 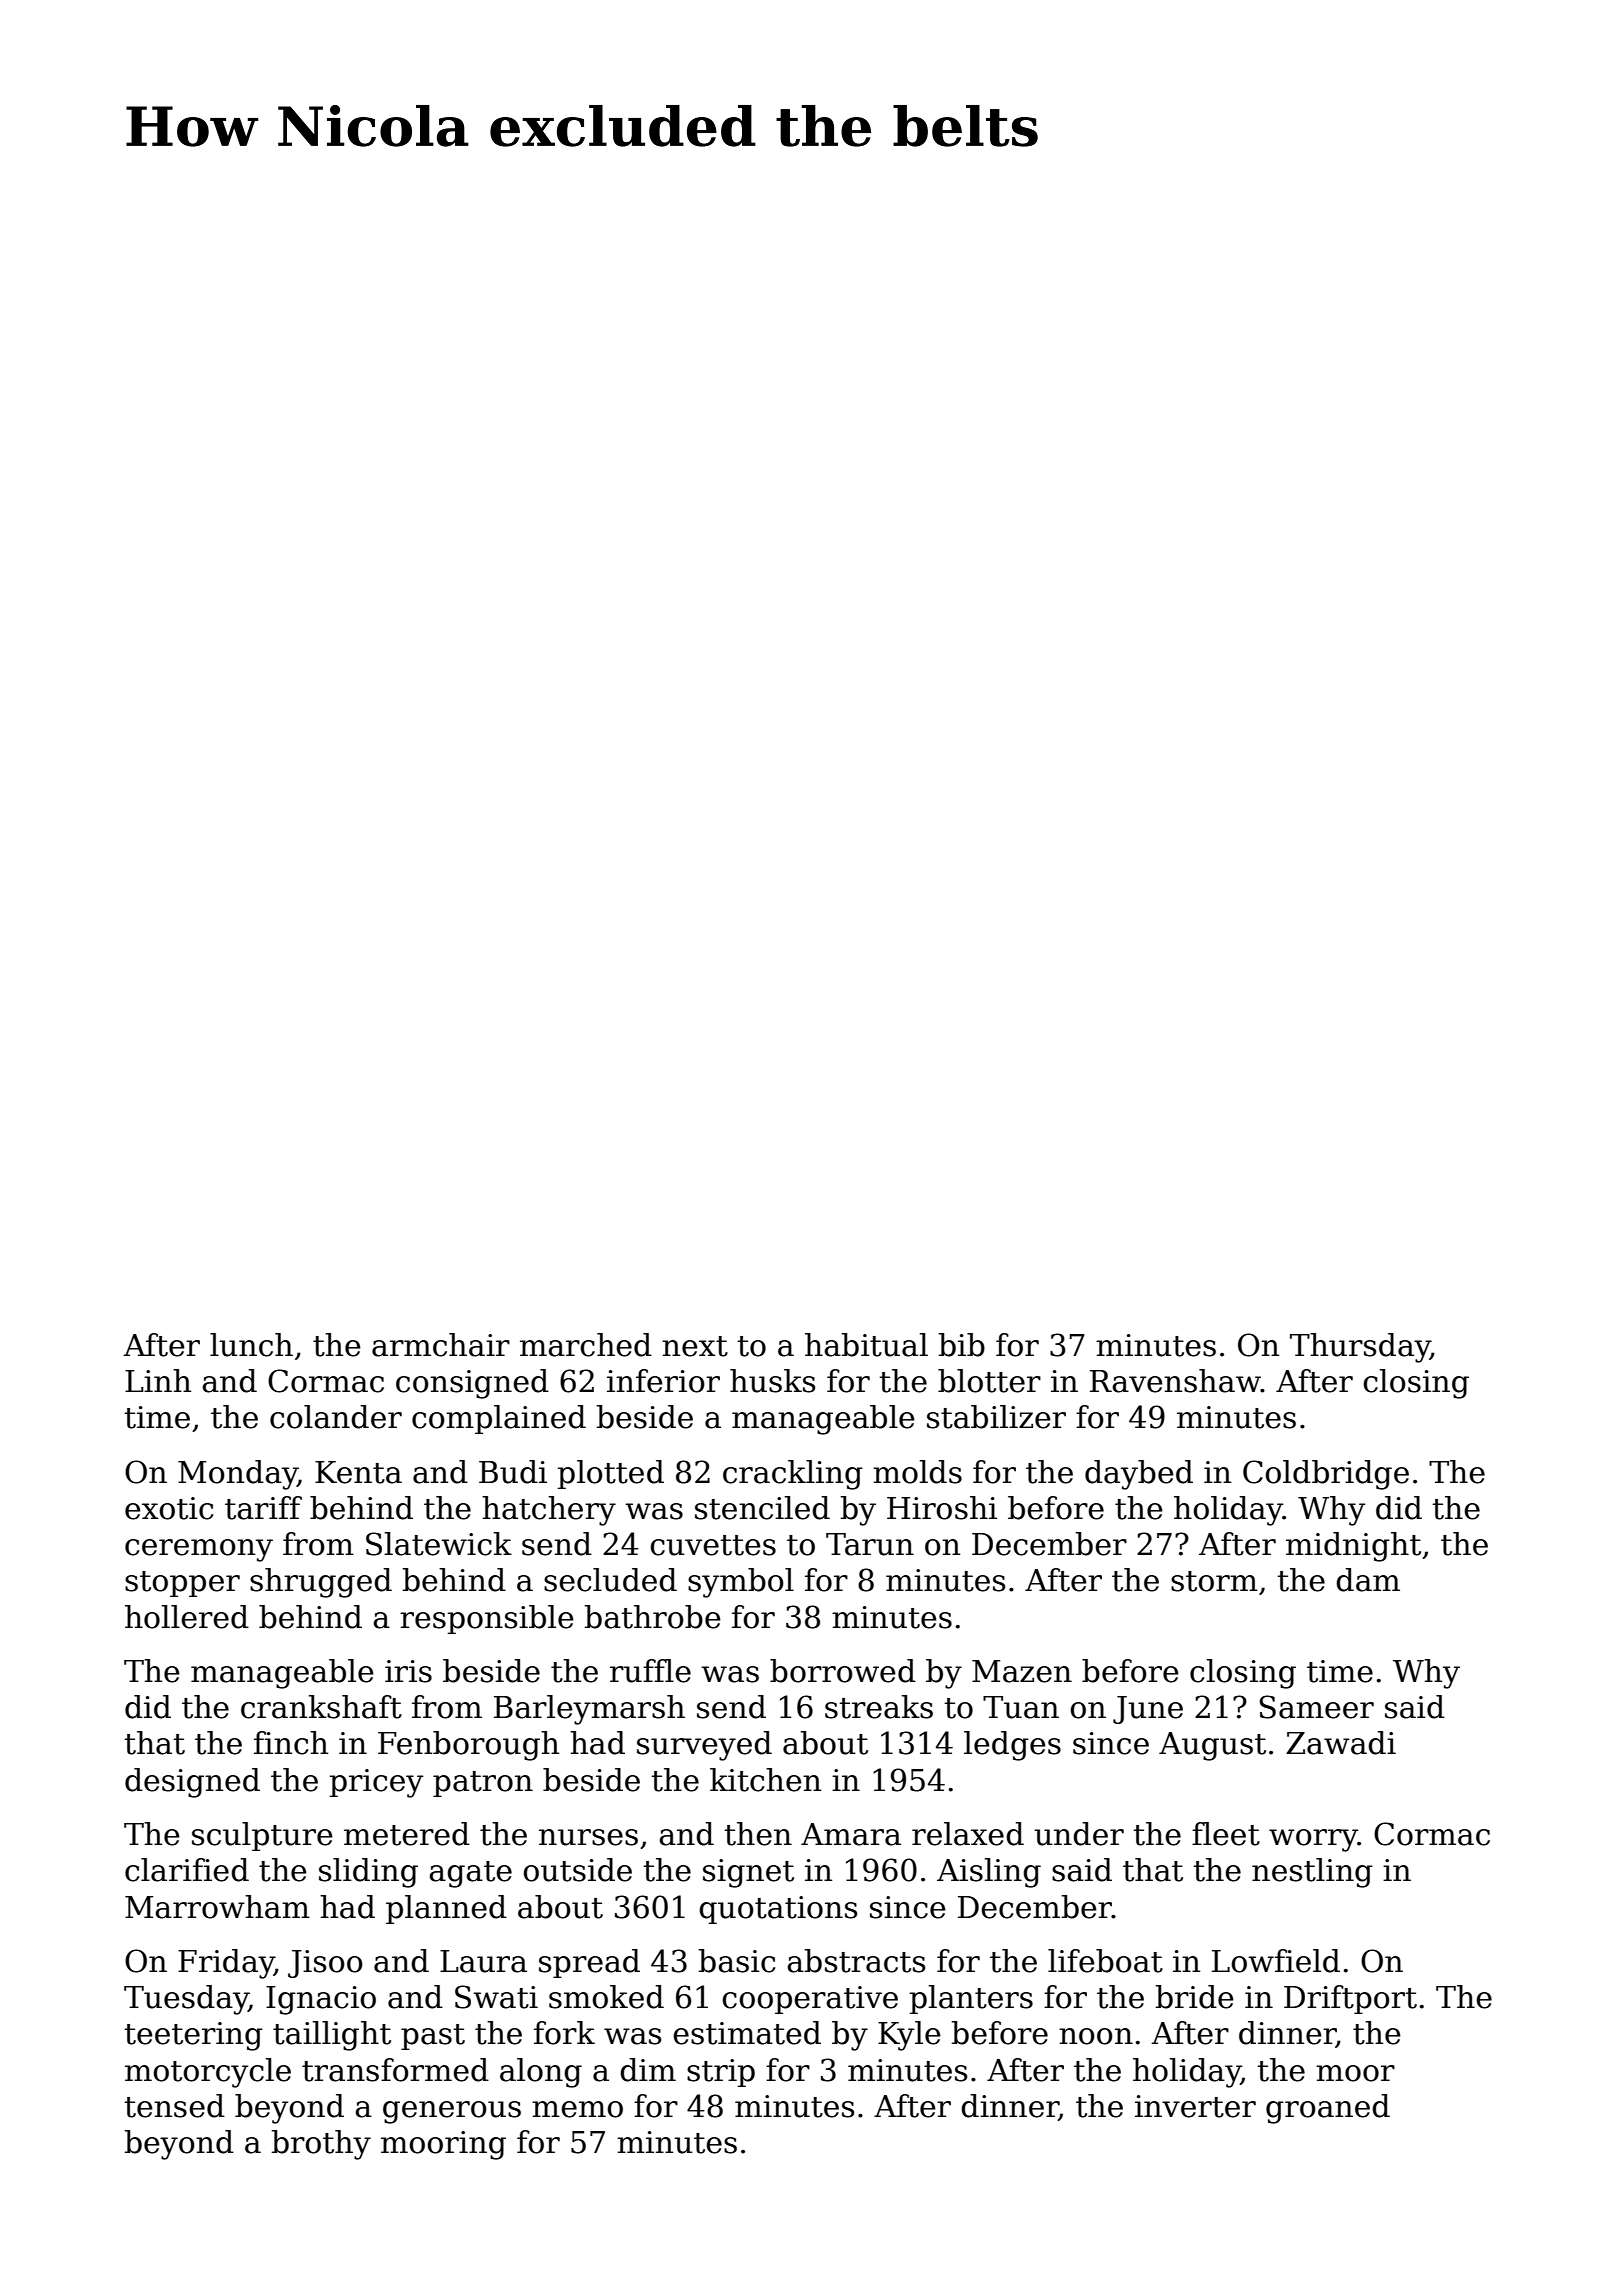 I want to click on ledges, so click(x=1012, y=1746).
